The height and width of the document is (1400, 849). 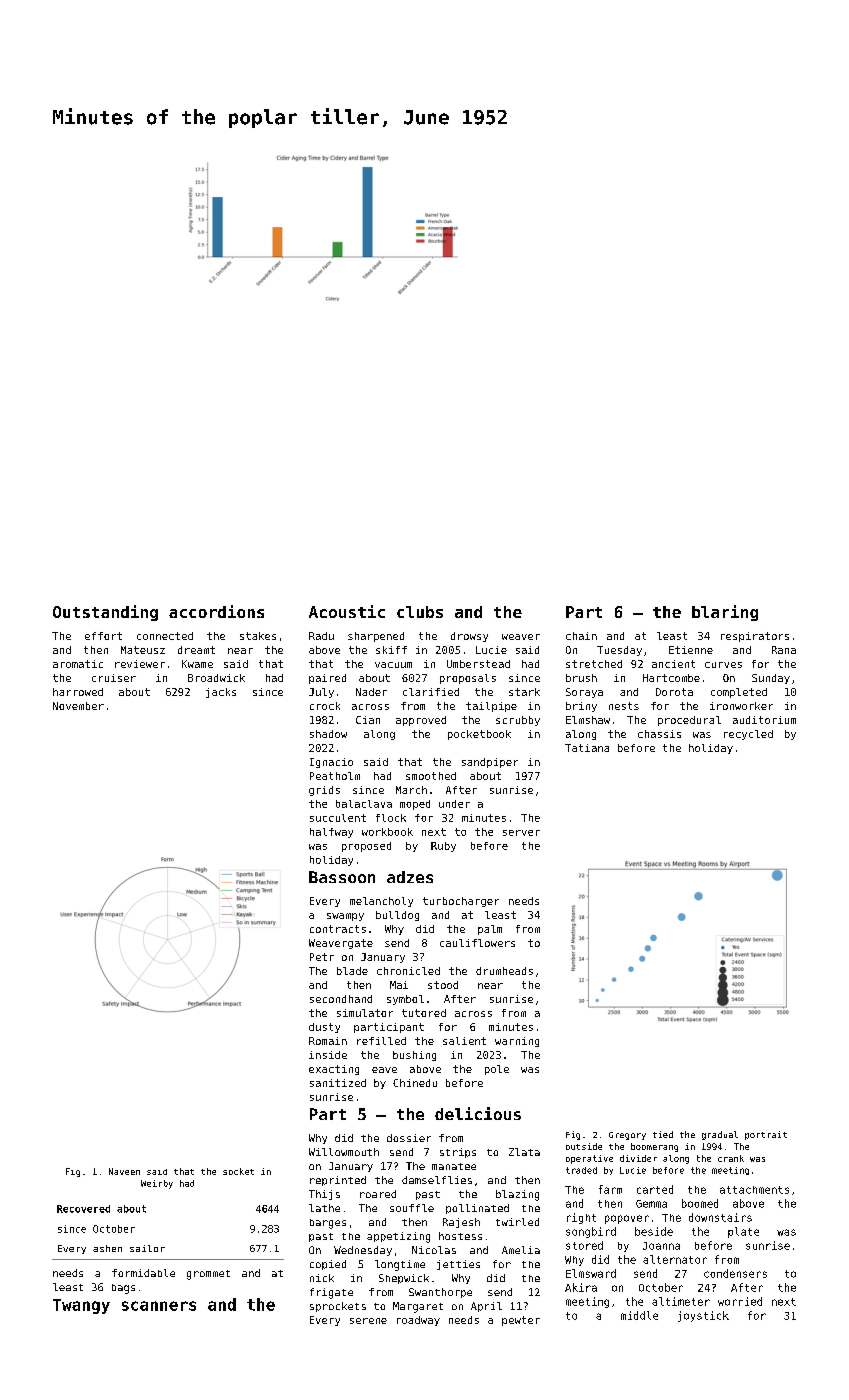 I want to click on Akira, so click(x=581, y=1287).
